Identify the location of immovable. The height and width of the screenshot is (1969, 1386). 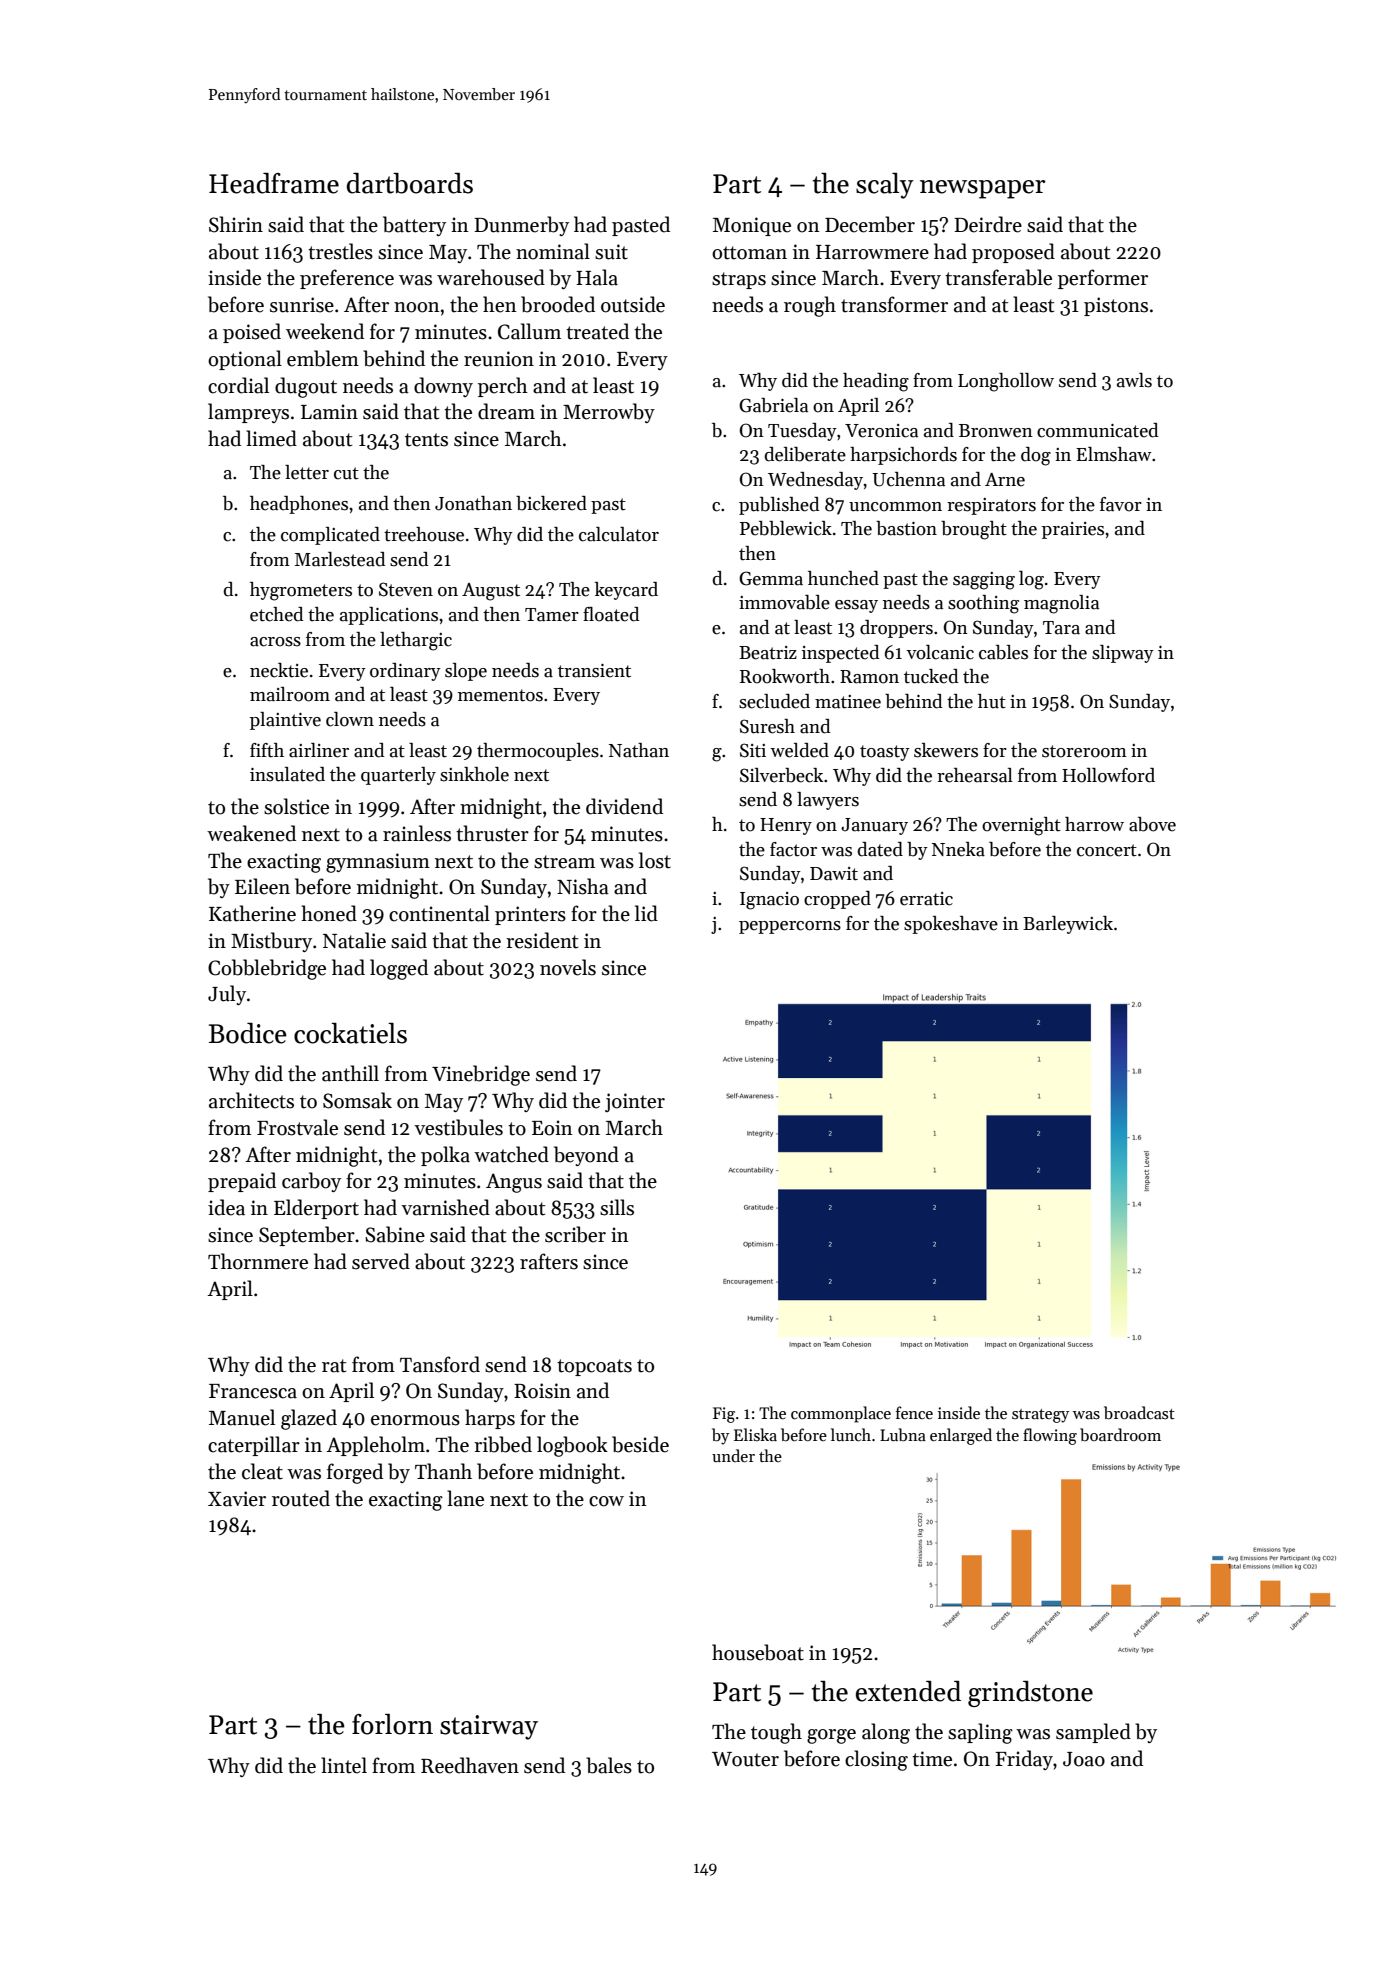
(784, 602).
